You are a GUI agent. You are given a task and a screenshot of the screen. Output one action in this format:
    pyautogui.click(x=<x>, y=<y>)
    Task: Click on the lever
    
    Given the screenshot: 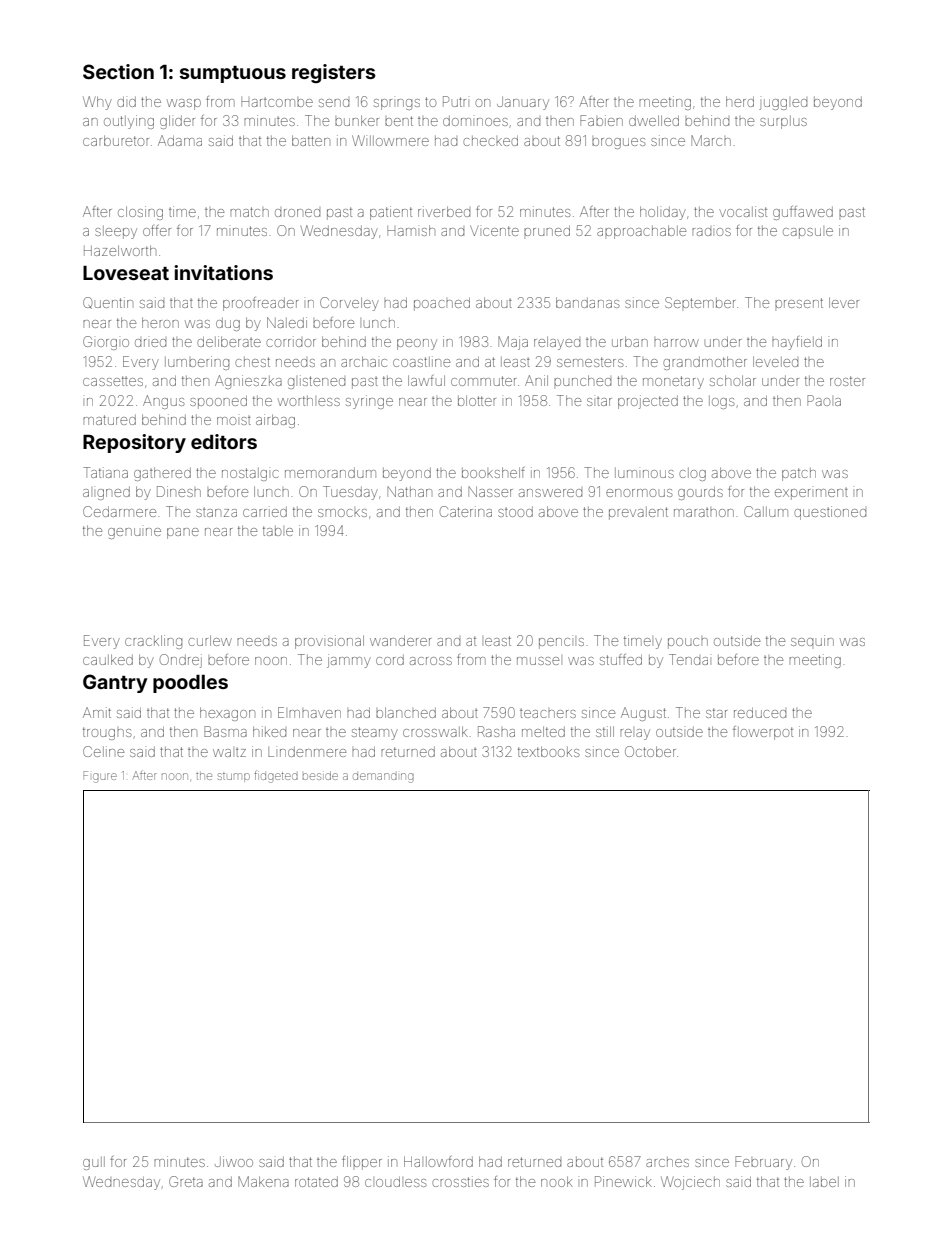 What is the action you would take?
    pyautogui.click(x=844, y=302)
